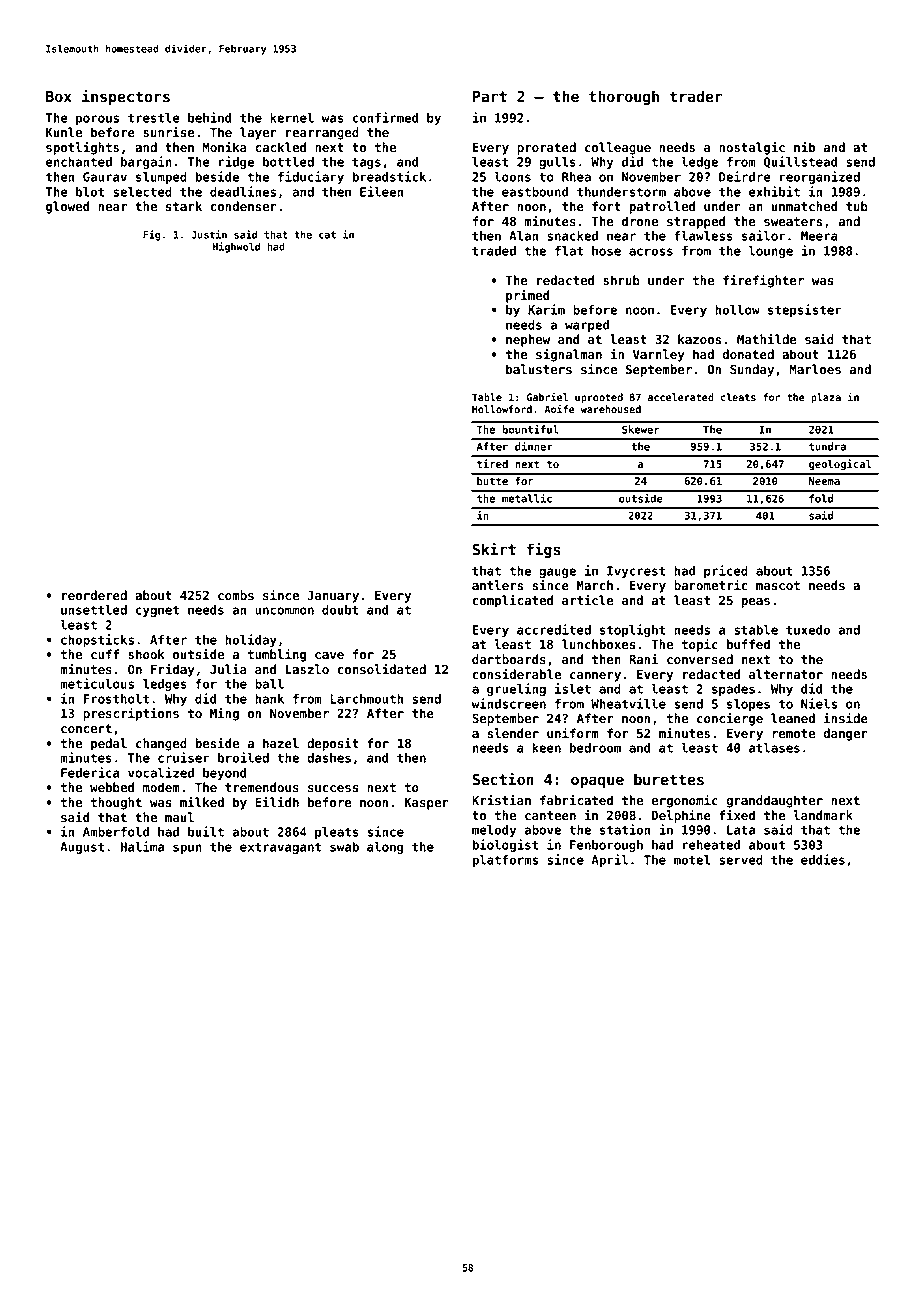 Image resolution: width=924 pixels, height=1308 pixels. I want to click on Halima, so click(142, 846).
